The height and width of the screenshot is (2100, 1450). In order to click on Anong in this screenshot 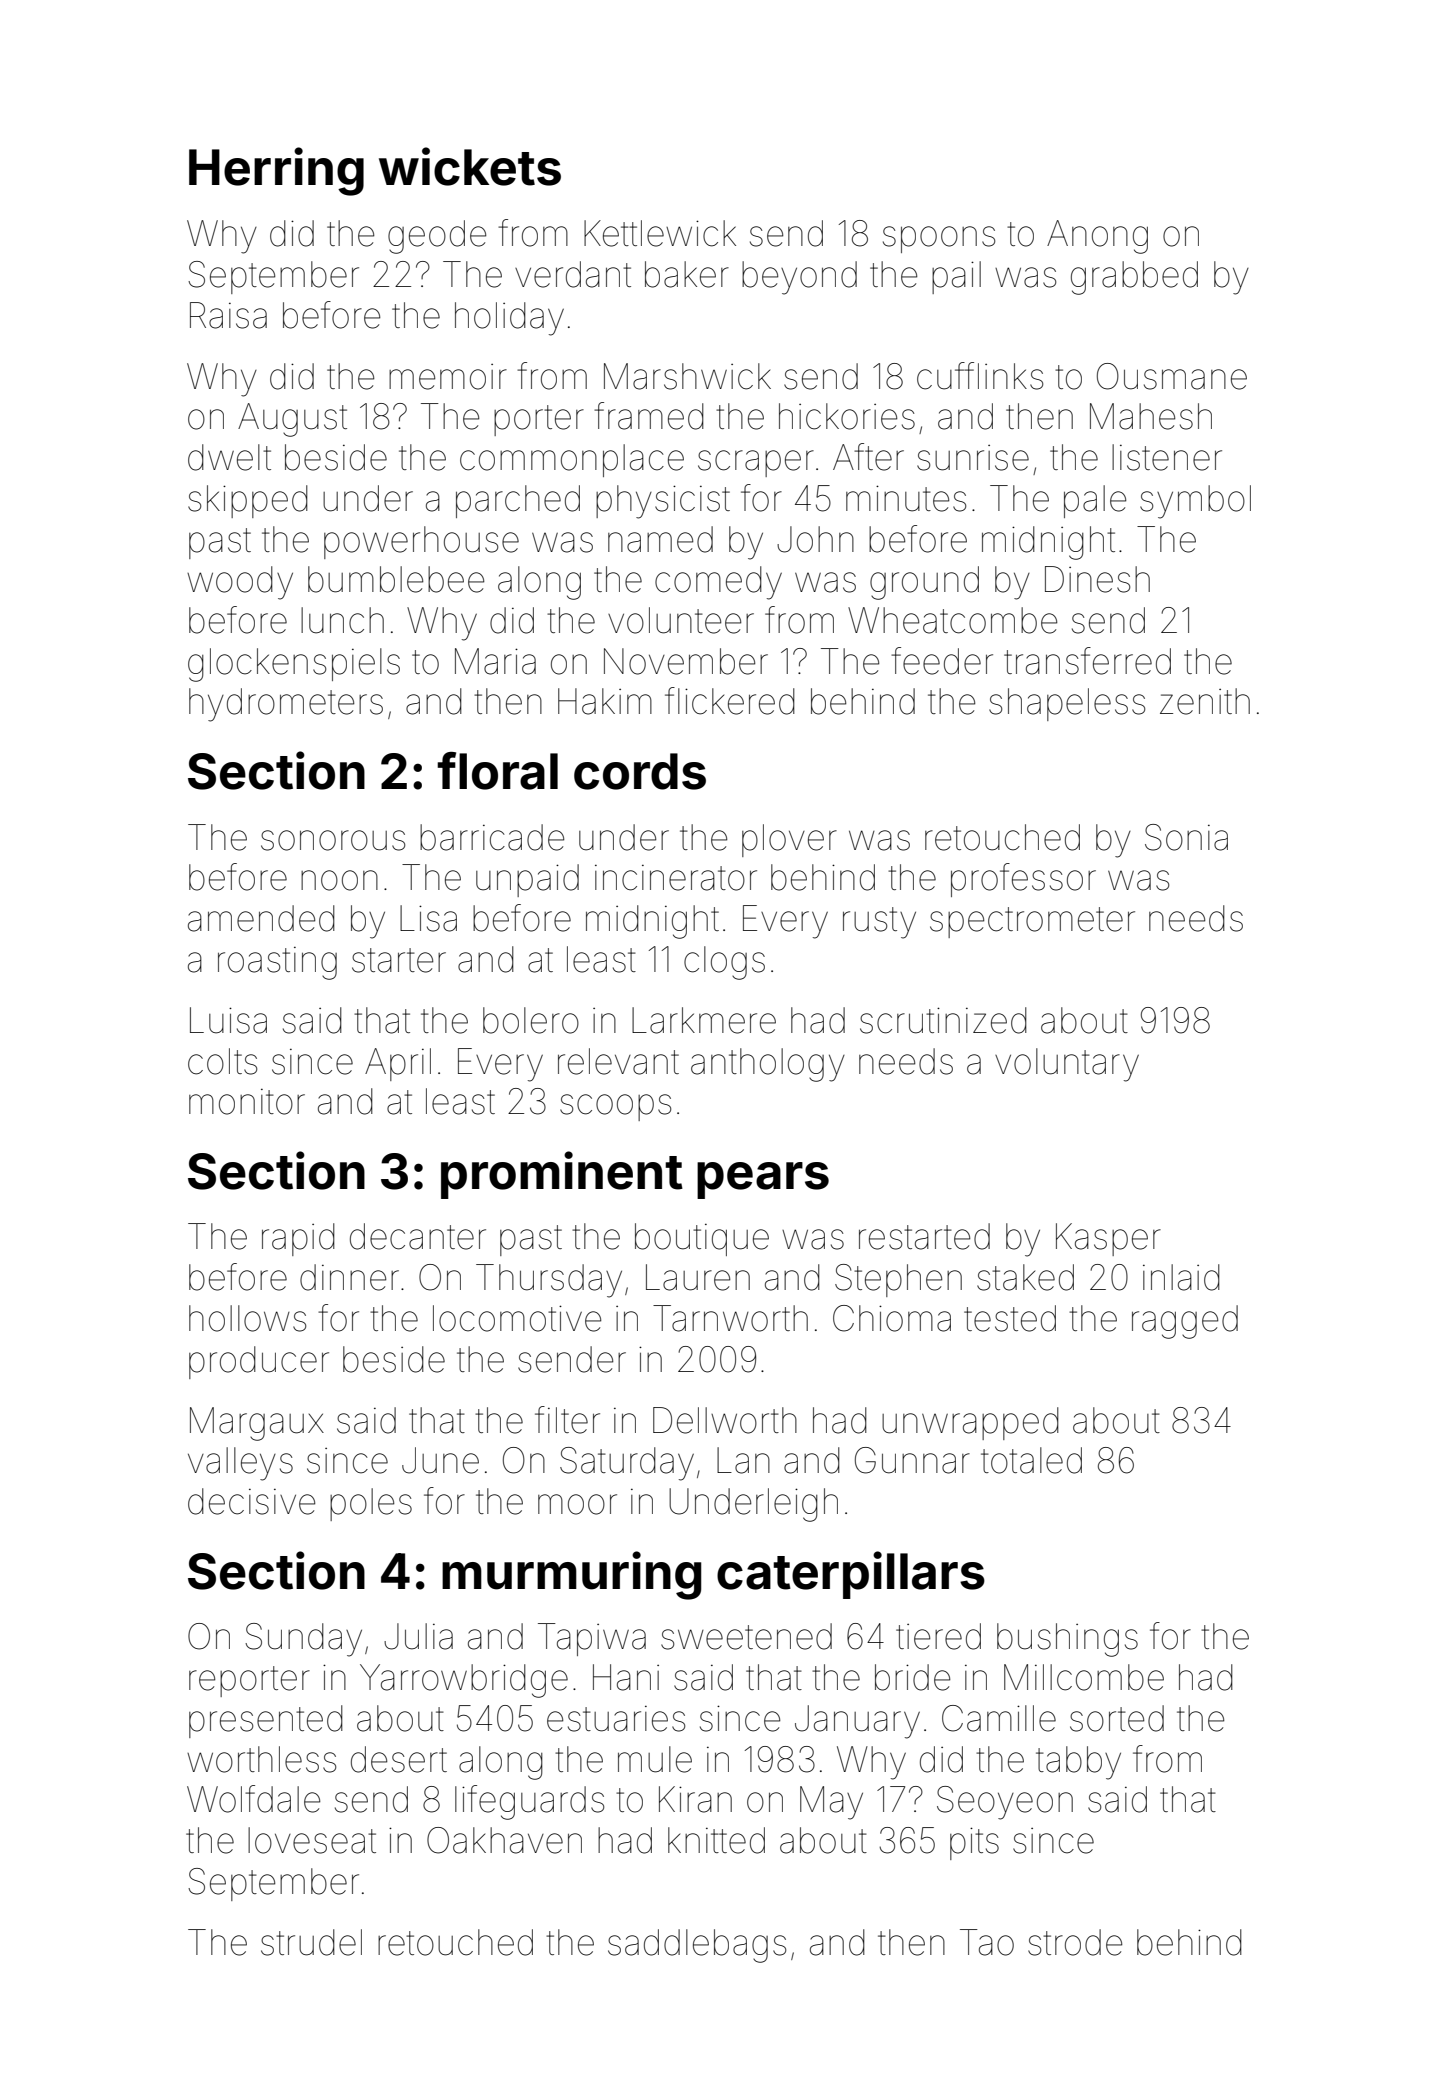, I will do `click(1097, 237)`.
